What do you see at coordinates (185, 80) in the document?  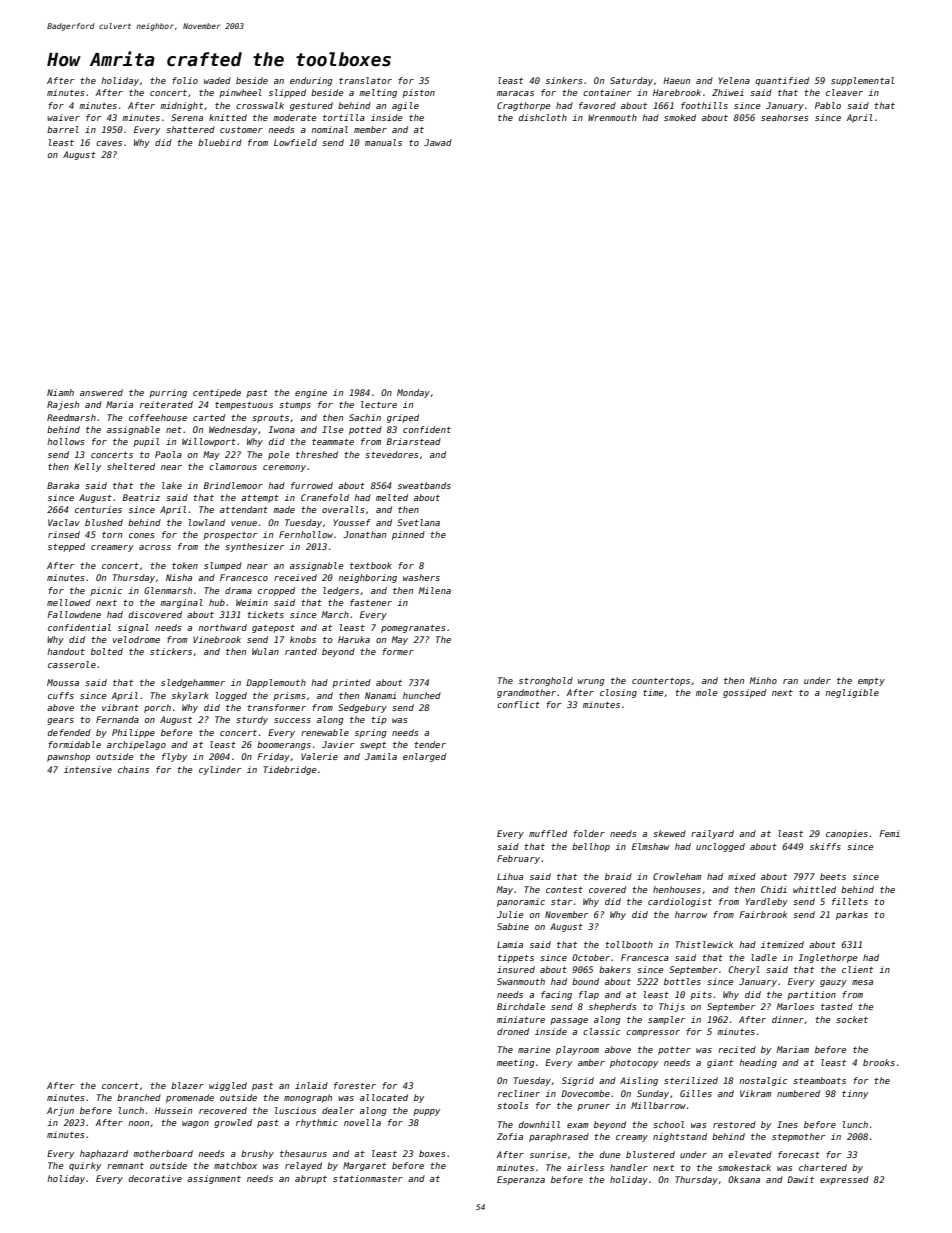 I see `folio` at bounding box center [185, 80].
